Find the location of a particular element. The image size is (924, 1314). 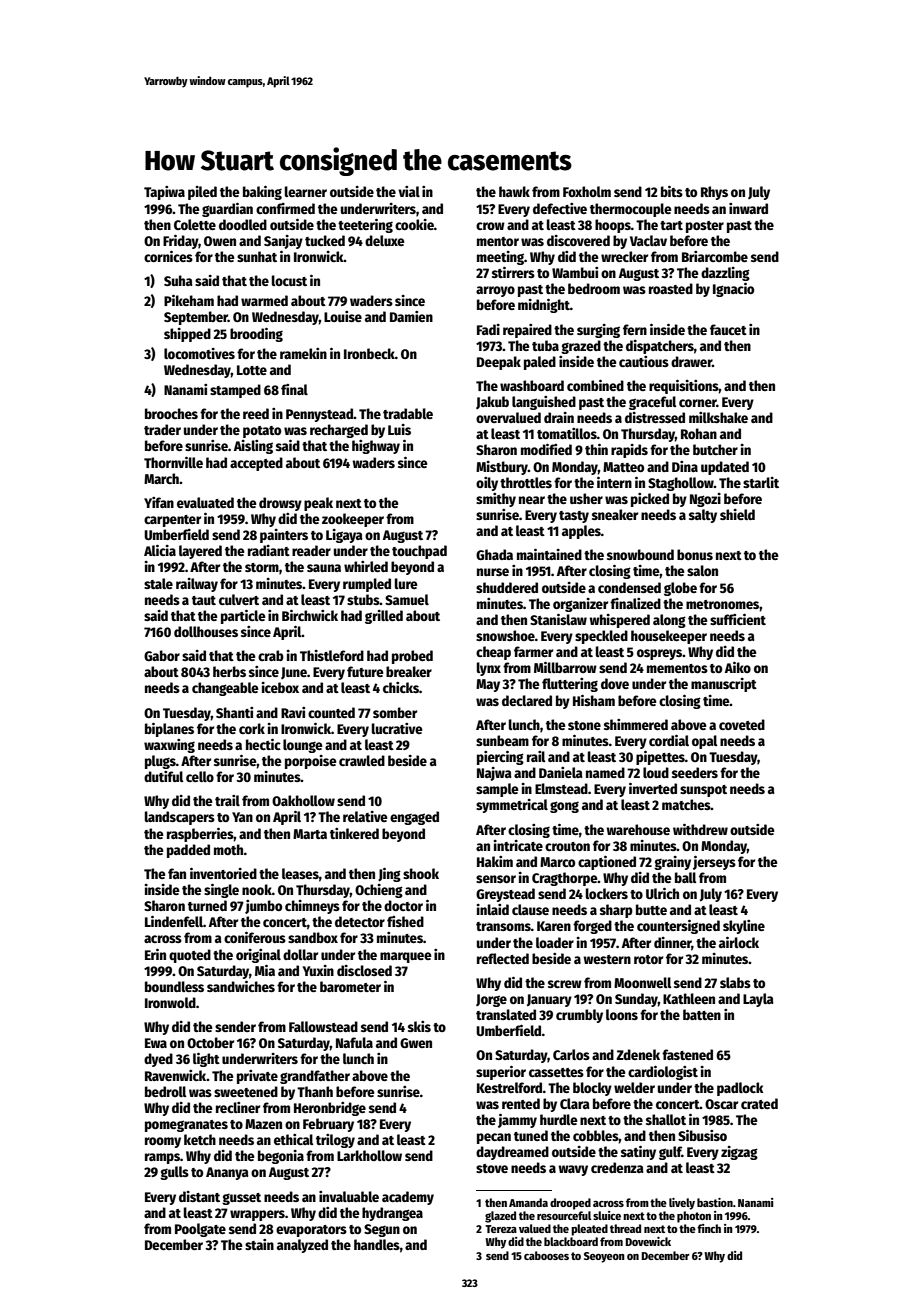

analyzed is located at coordinates (302, 1246).
